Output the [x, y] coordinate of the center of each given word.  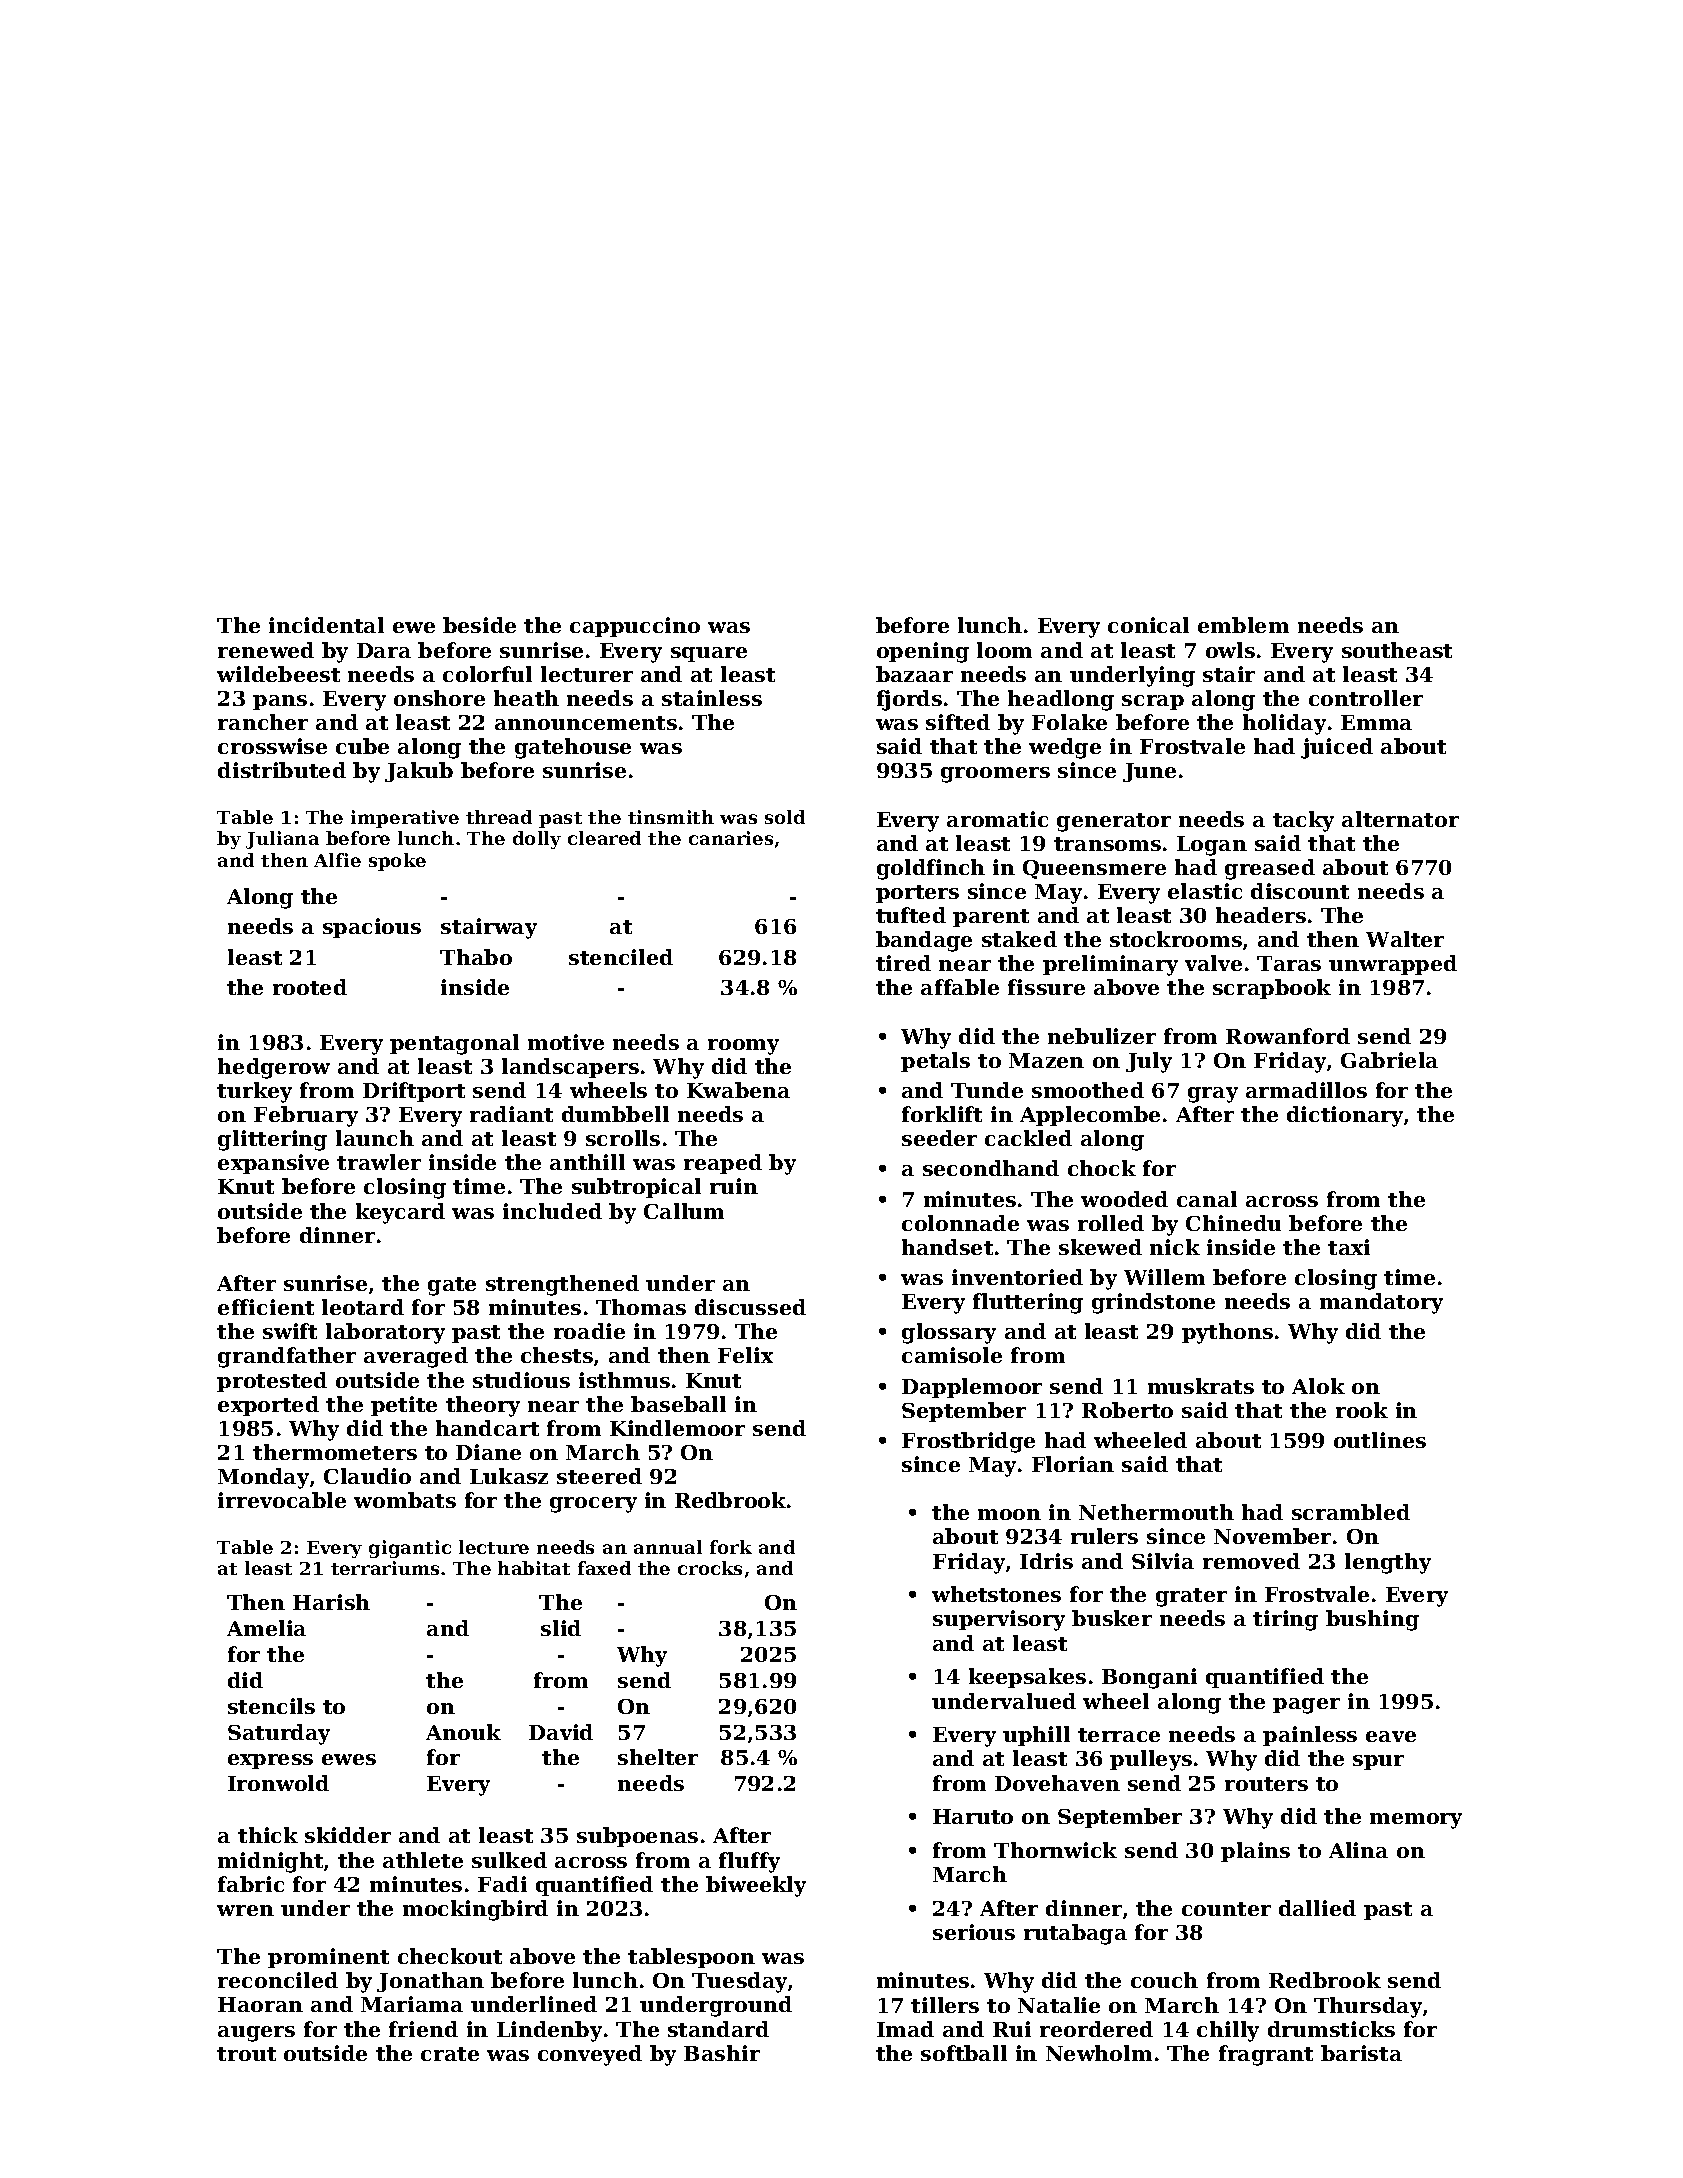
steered [599, 1476]
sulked [509, 1860]
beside [479, 625]
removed [1251, 1561]
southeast [1397, 650]
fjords [909, 700]
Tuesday [739, 1982]
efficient [266, 1307]
